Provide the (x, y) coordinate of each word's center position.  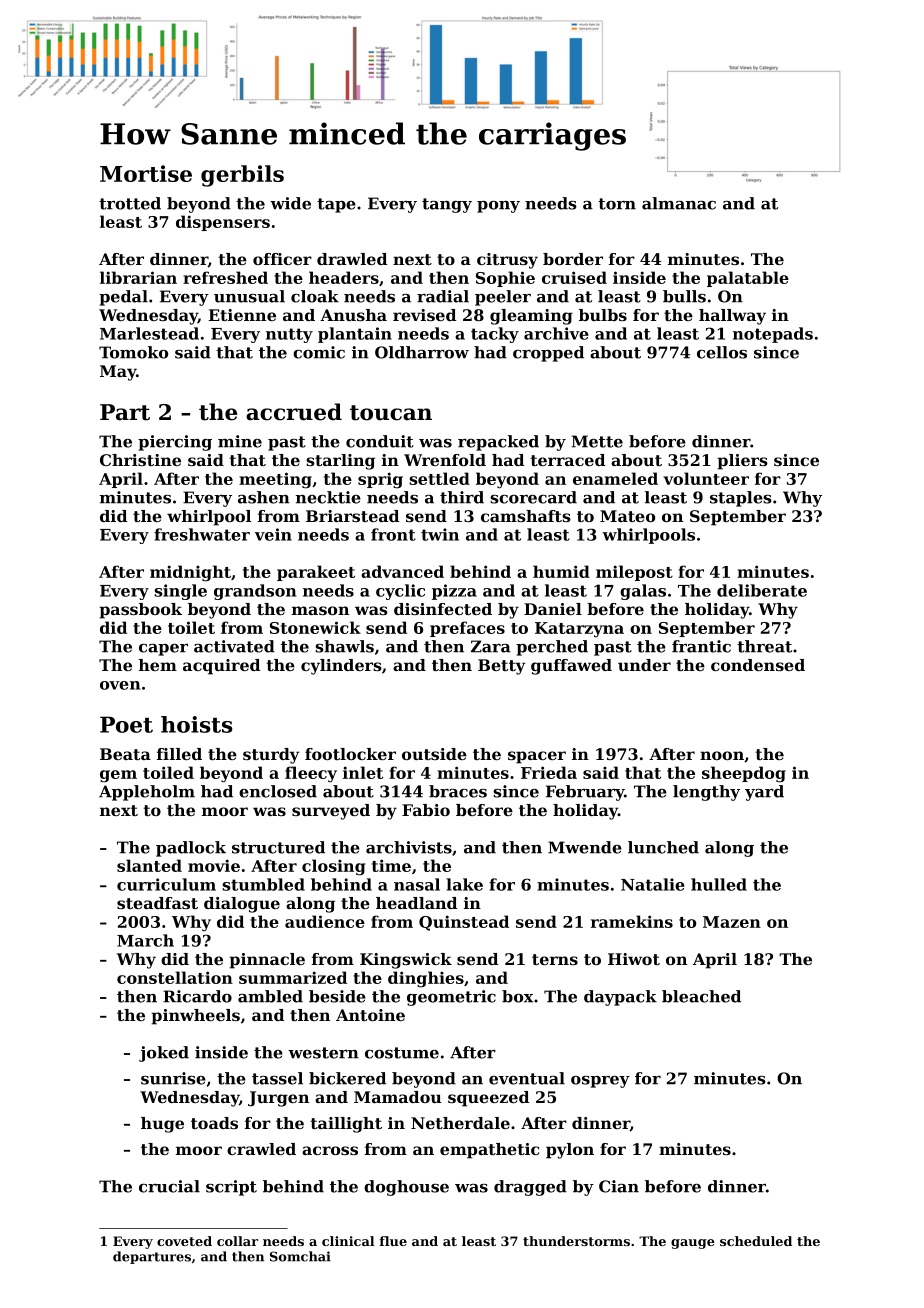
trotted (130, 203)
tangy (447, 205)
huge (162, 1125)
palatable (748, 279)
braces (458, 791)
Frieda (549, 772)
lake (464, 884)
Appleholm (147, 793)
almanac (679, 203)
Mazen (732, 922)
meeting (275, 480)
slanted (149, 865)
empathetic (489, 1151)
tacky (495, 335)
